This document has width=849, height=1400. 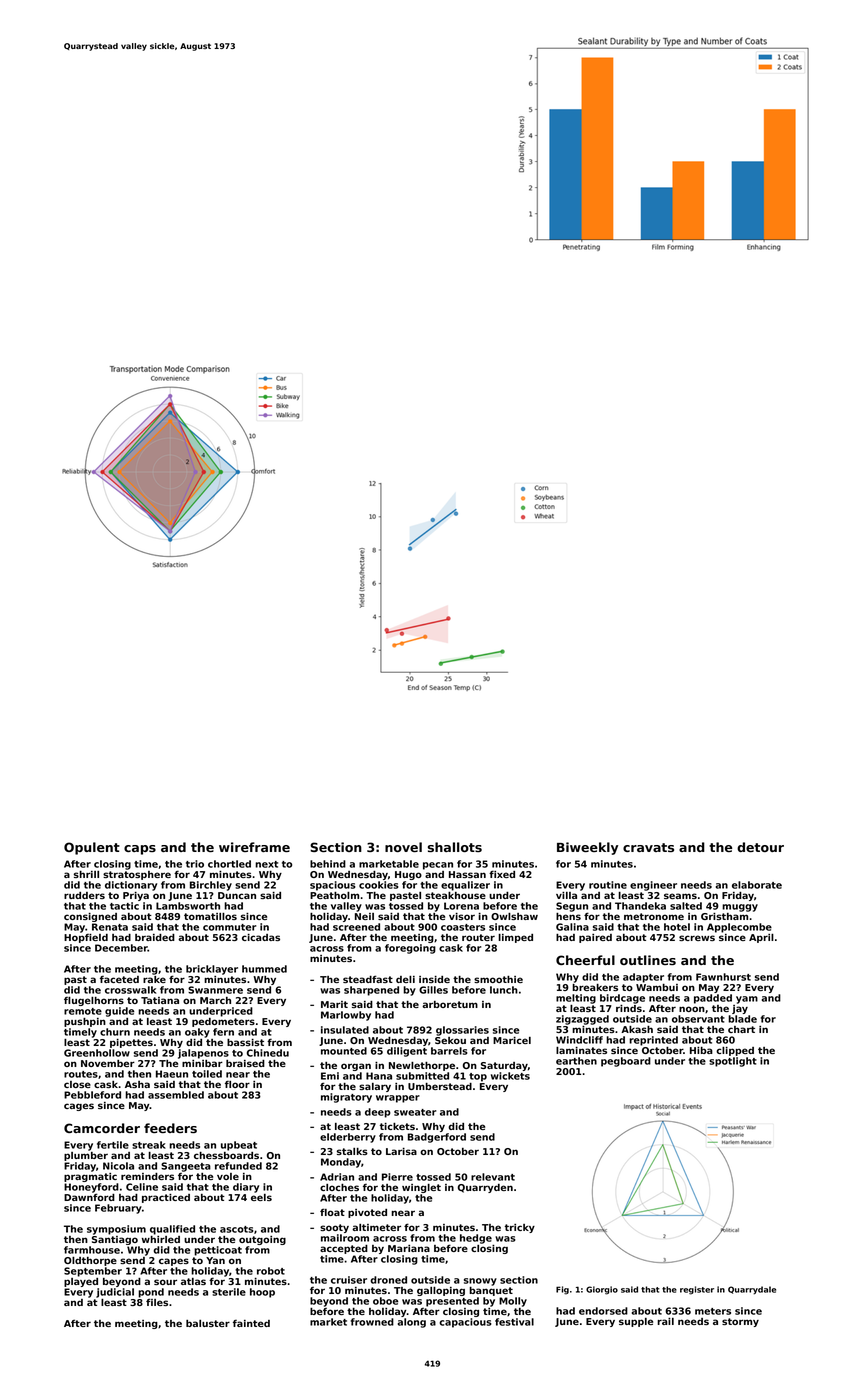 What do you see at coordinates (344, 1051) in the document?
I see `mounted` at bounding box center [344, 1051].
